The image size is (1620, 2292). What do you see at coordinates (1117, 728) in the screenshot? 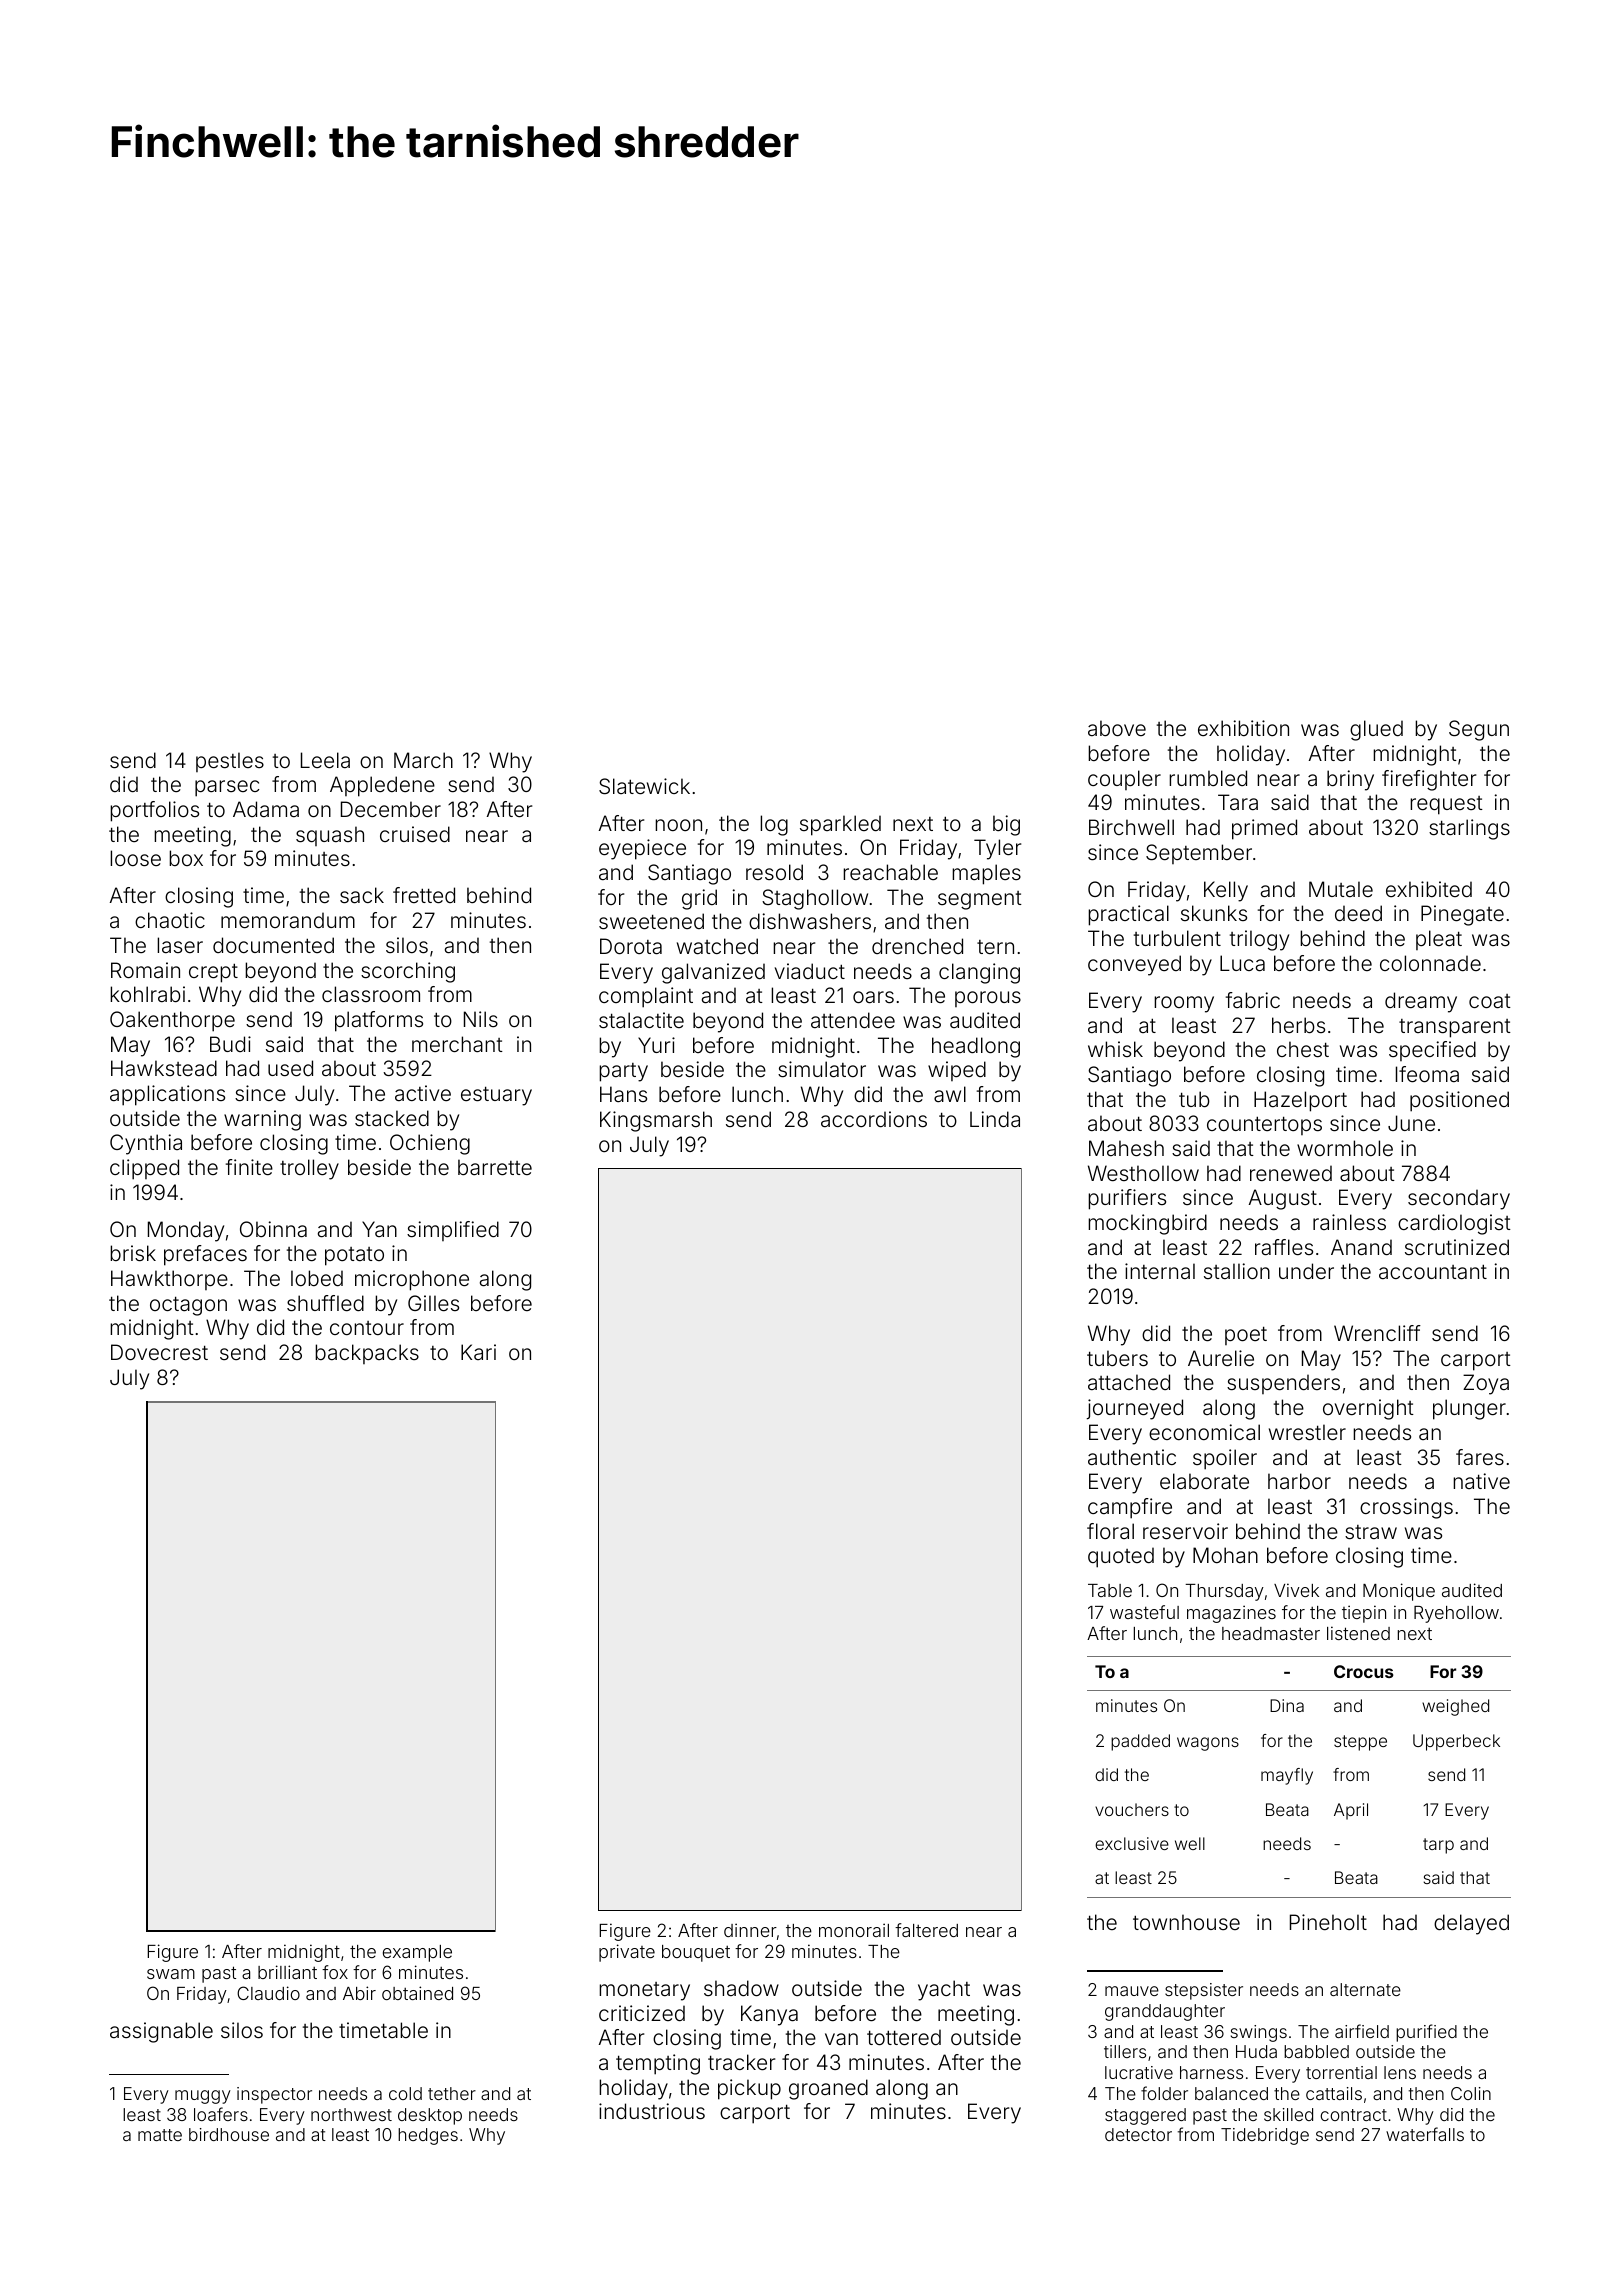
I see `above` at bounding box center [1117, 728].
